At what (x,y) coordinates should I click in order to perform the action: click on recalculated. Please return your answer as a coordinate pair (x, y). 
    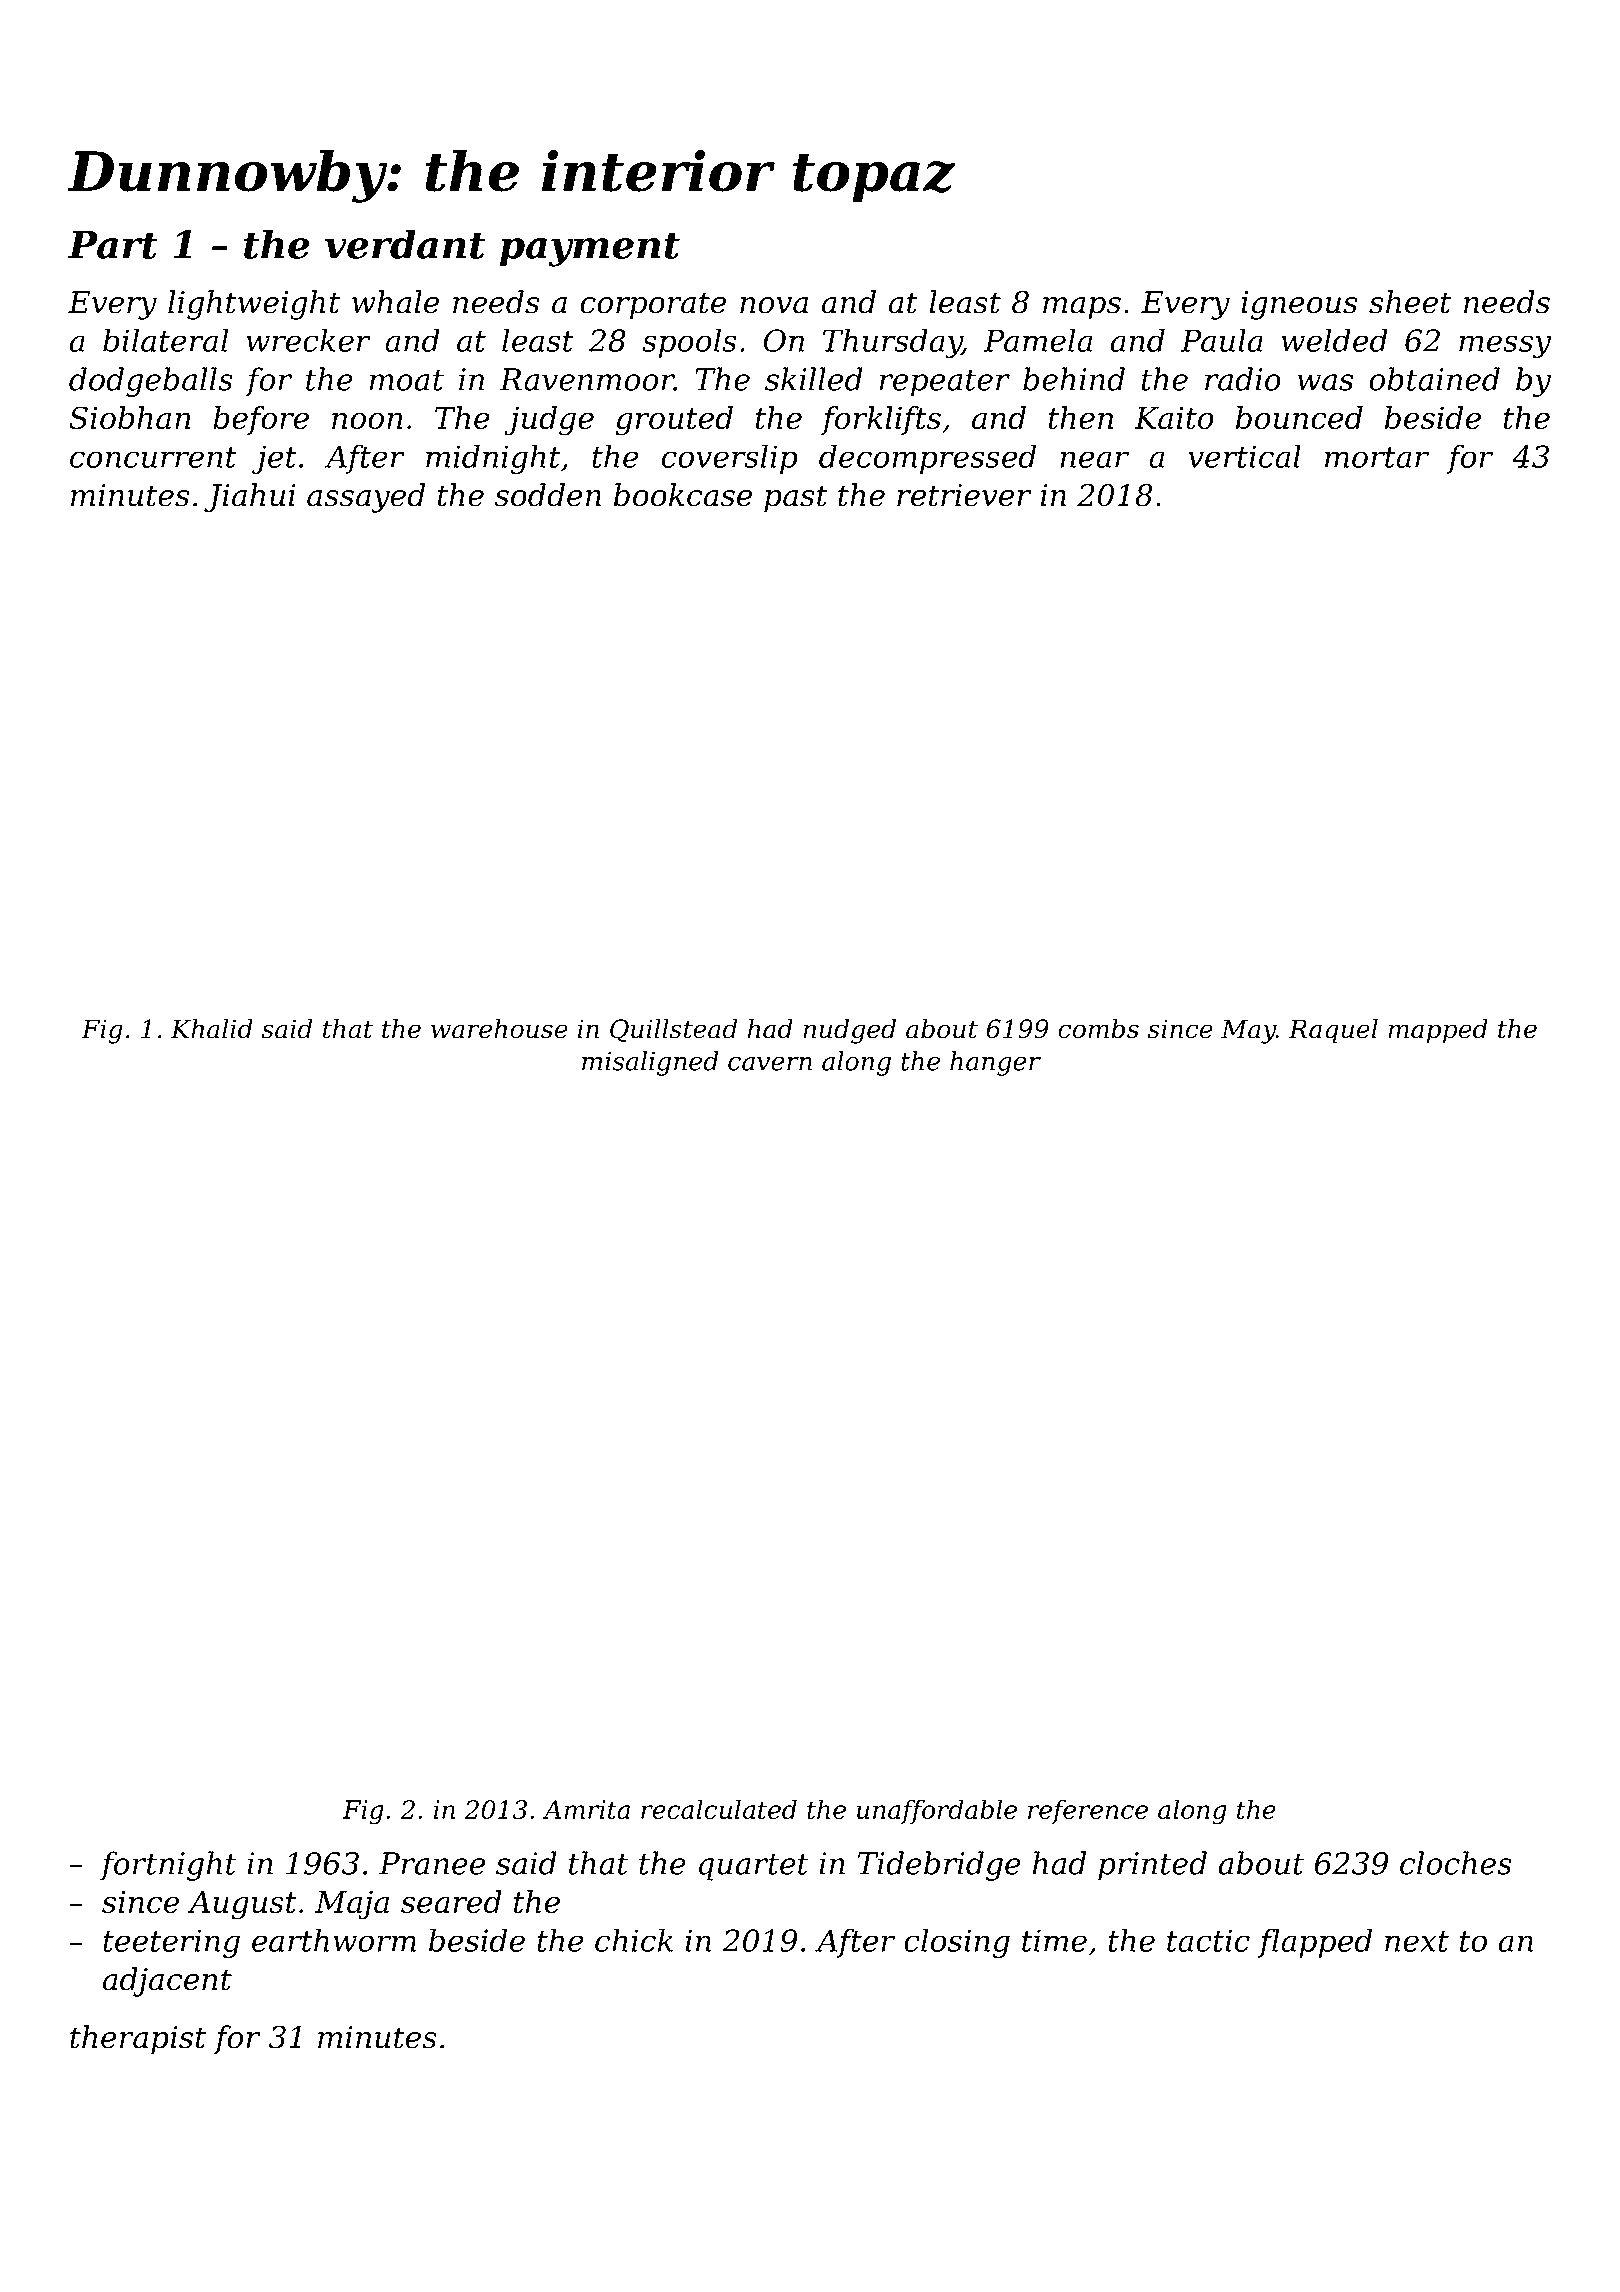
    Looking at the image, I should click on (719, 1809).
